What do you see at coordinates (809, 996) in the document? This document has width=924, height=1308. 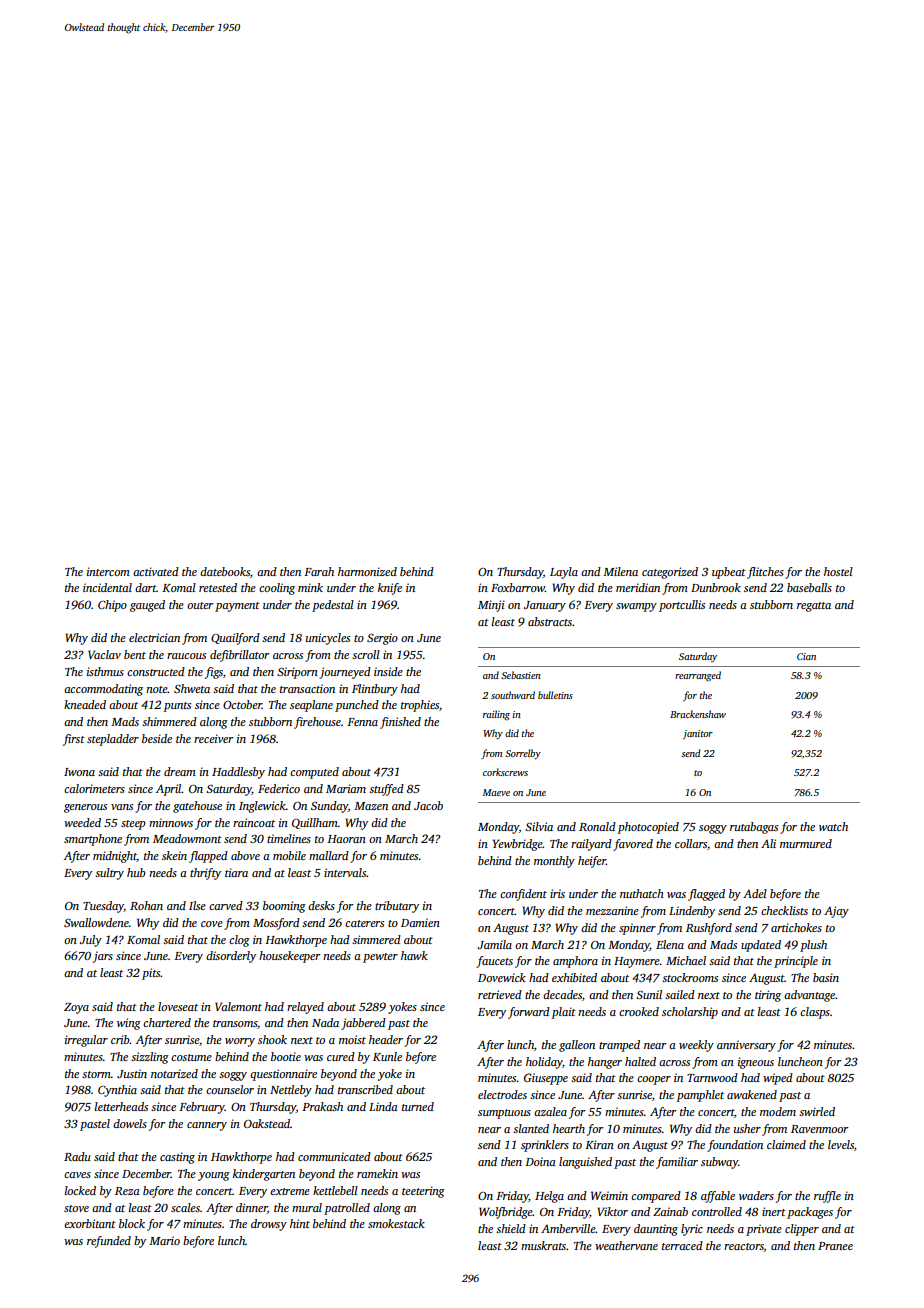 I see `advantage` at bounding box center [809, 996].
